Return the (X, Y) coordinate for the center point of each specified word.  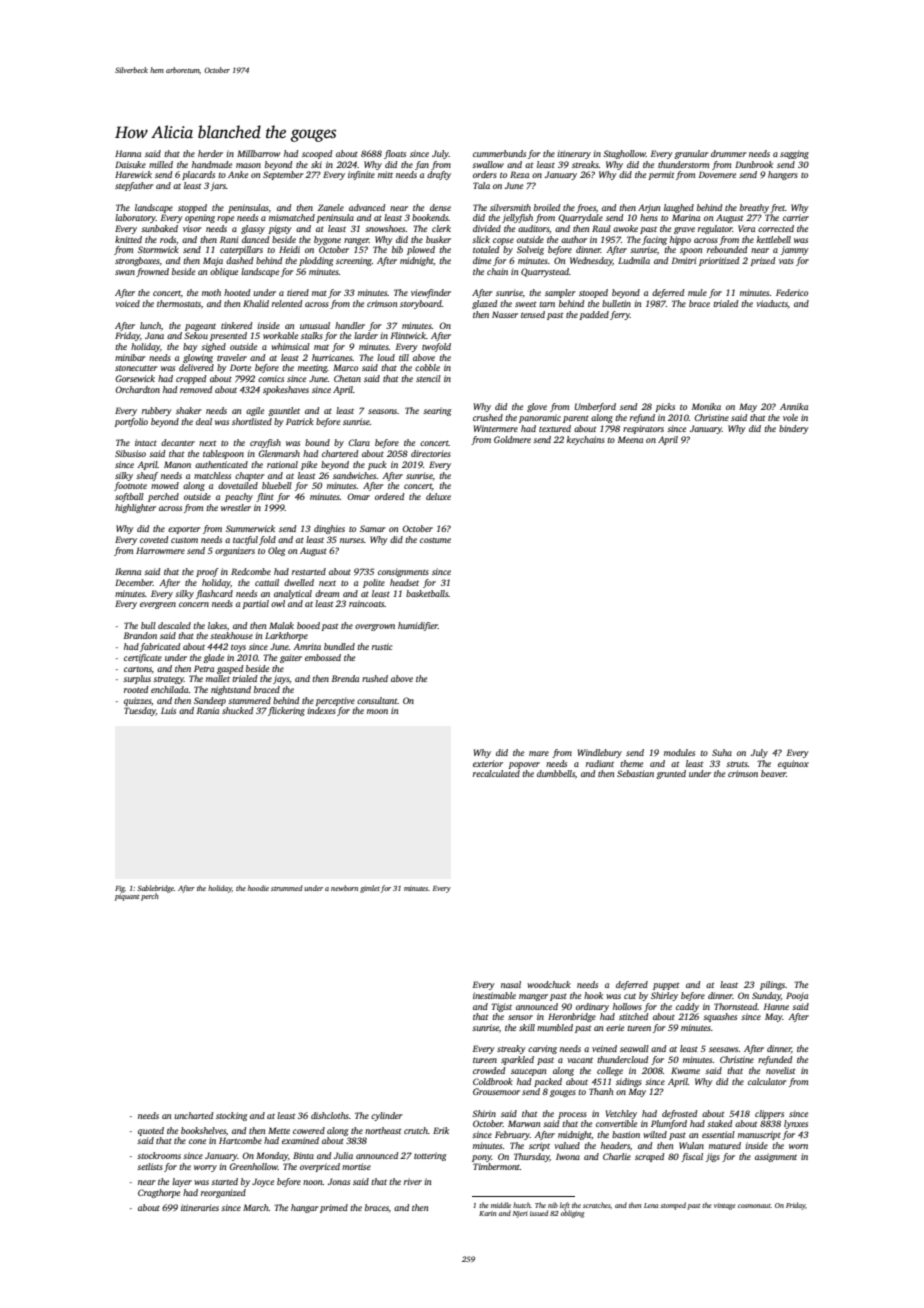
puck (377, 465)
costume (435, 540)
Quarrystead (545, 272)
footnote (130, 486)
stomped (673, 1206)
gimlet (370, 889)
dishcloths (330, 1115)
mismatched (292, 217)
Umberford (595, 407)
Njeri (520, 1214)
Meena (630, 439)
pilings (772, 985)
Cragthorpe (159, 1193)
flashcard (214, 594)
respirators (643, 429)
